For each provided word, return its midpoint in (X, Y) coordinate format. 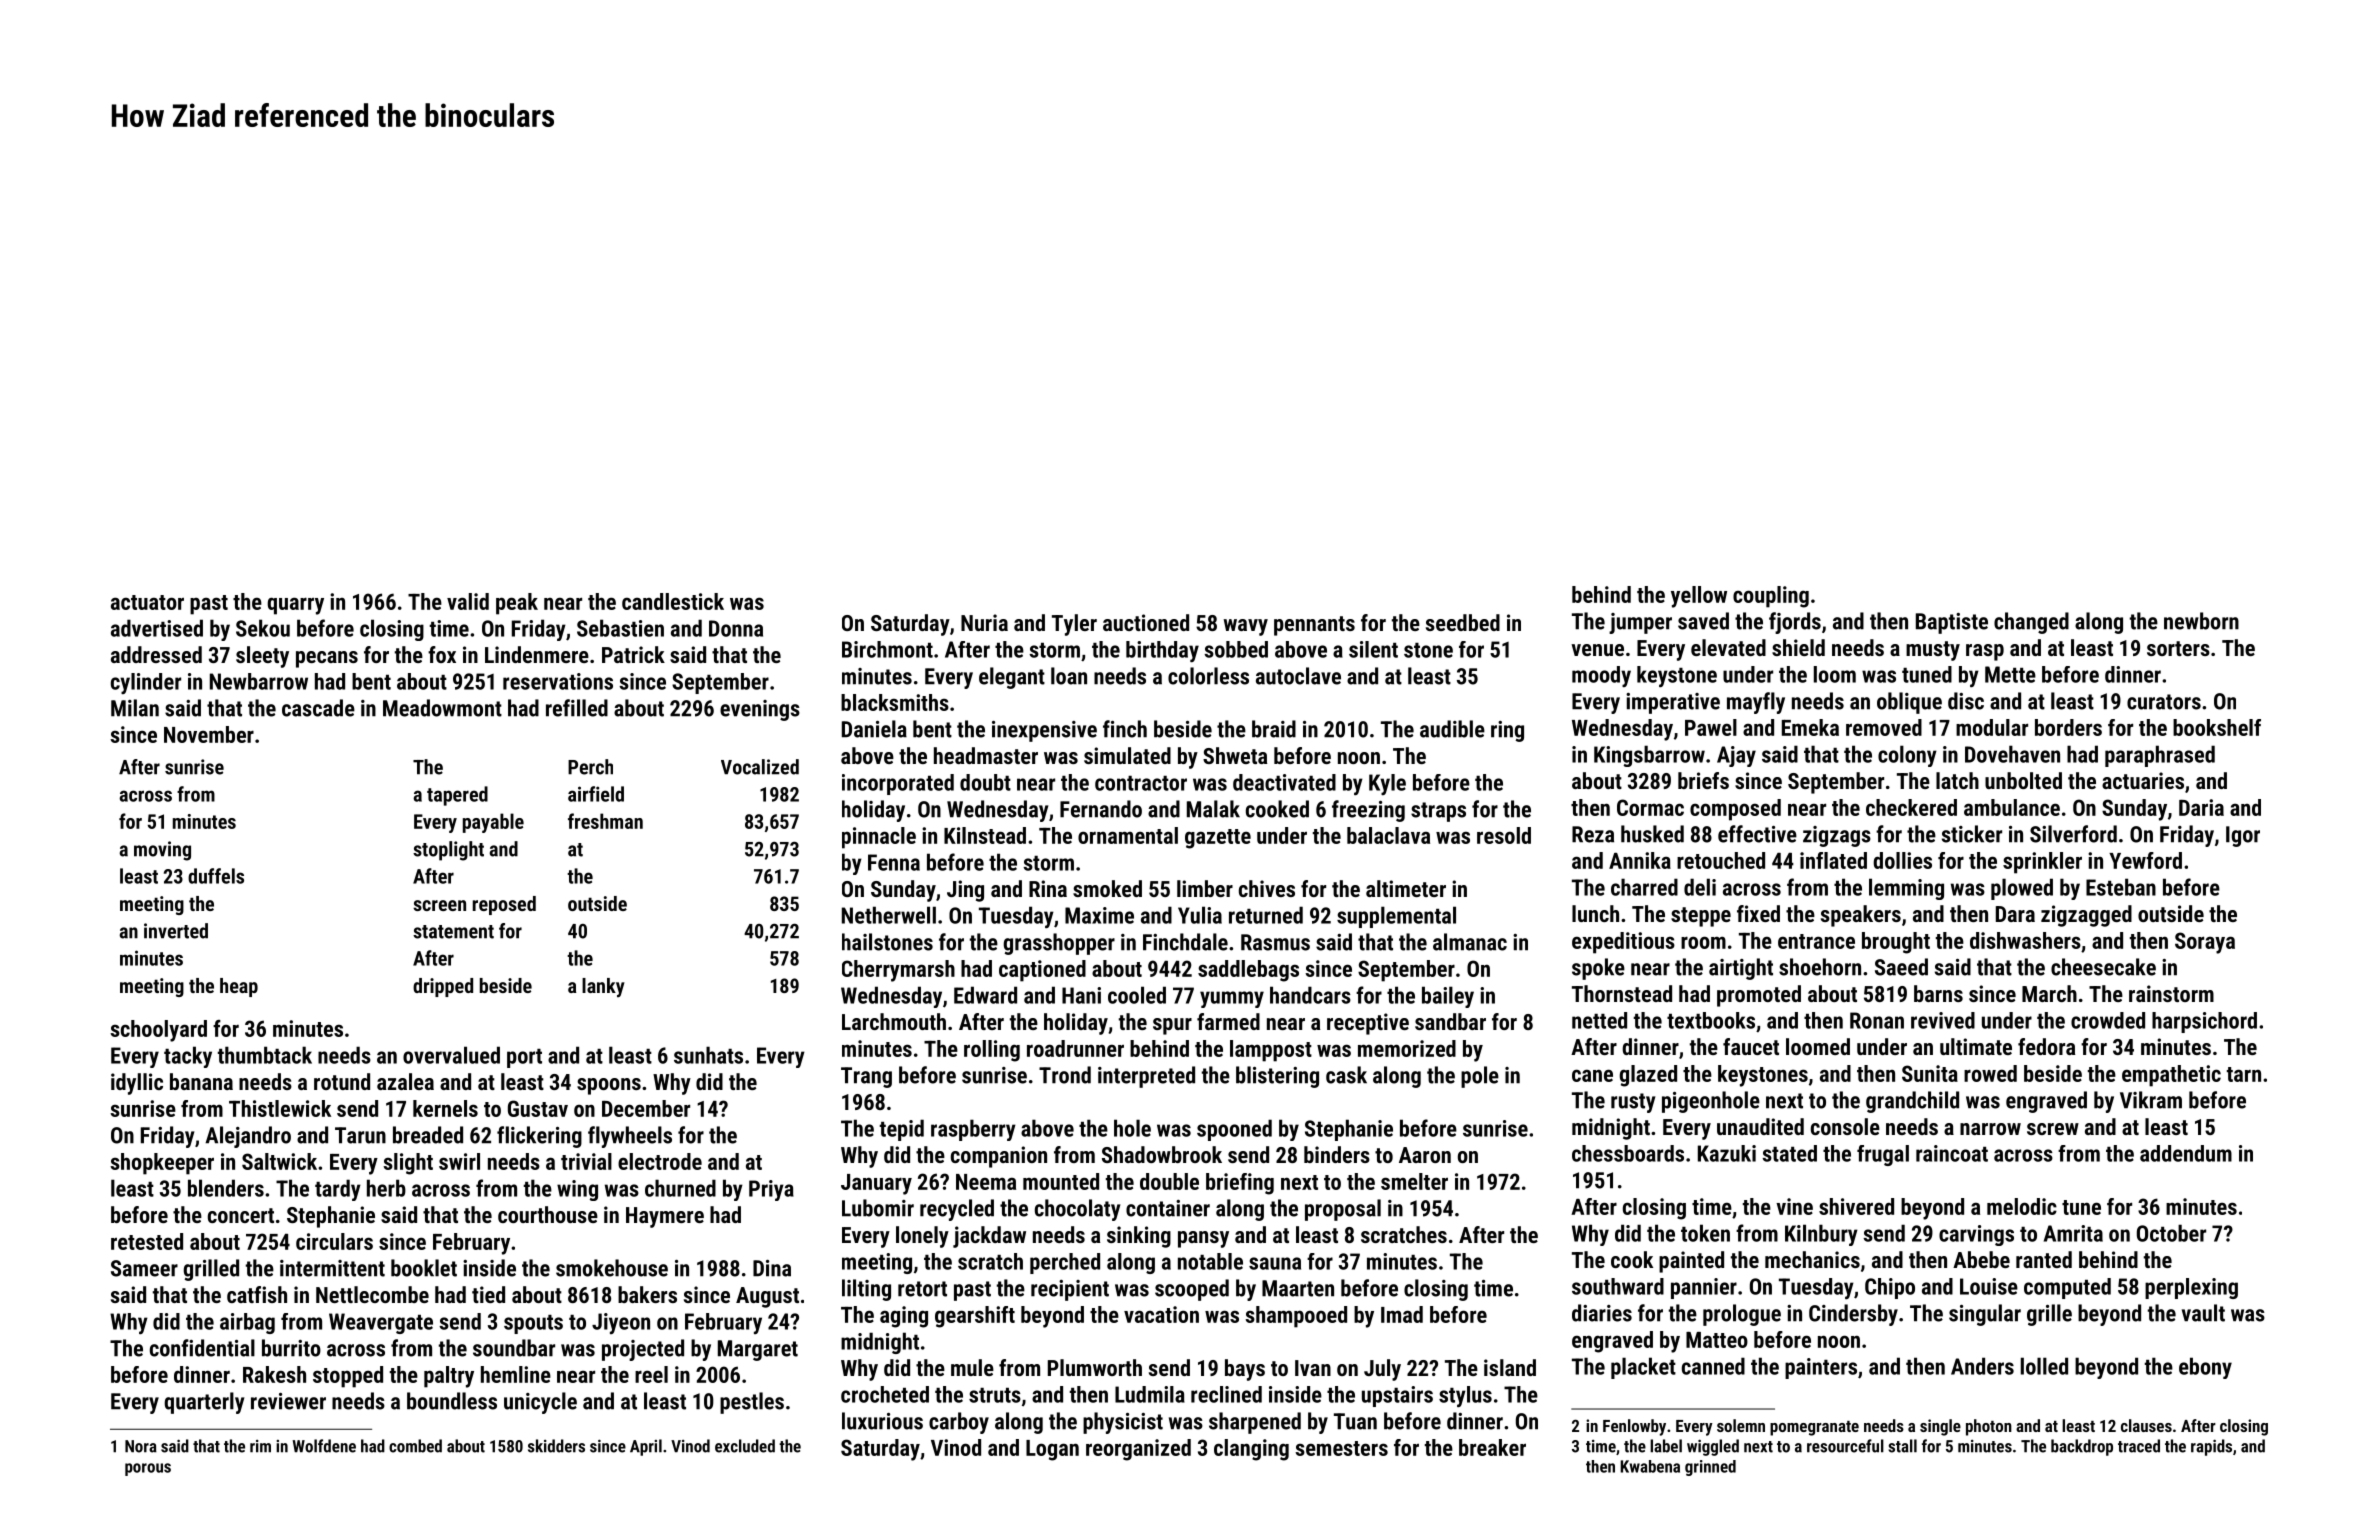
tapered (457, 796)
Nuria (984, 622)
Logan (1052, 1450)
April (646, 1447)
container (1168, 1208)
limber (1205, 888)
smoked (1107, 888)
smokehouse (612, 1268)
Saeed (1901, 967)
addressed (156, 654)
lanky (603, 988)
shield (1798, 647)
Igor (2243, 836)
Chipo (1890, 1288)
